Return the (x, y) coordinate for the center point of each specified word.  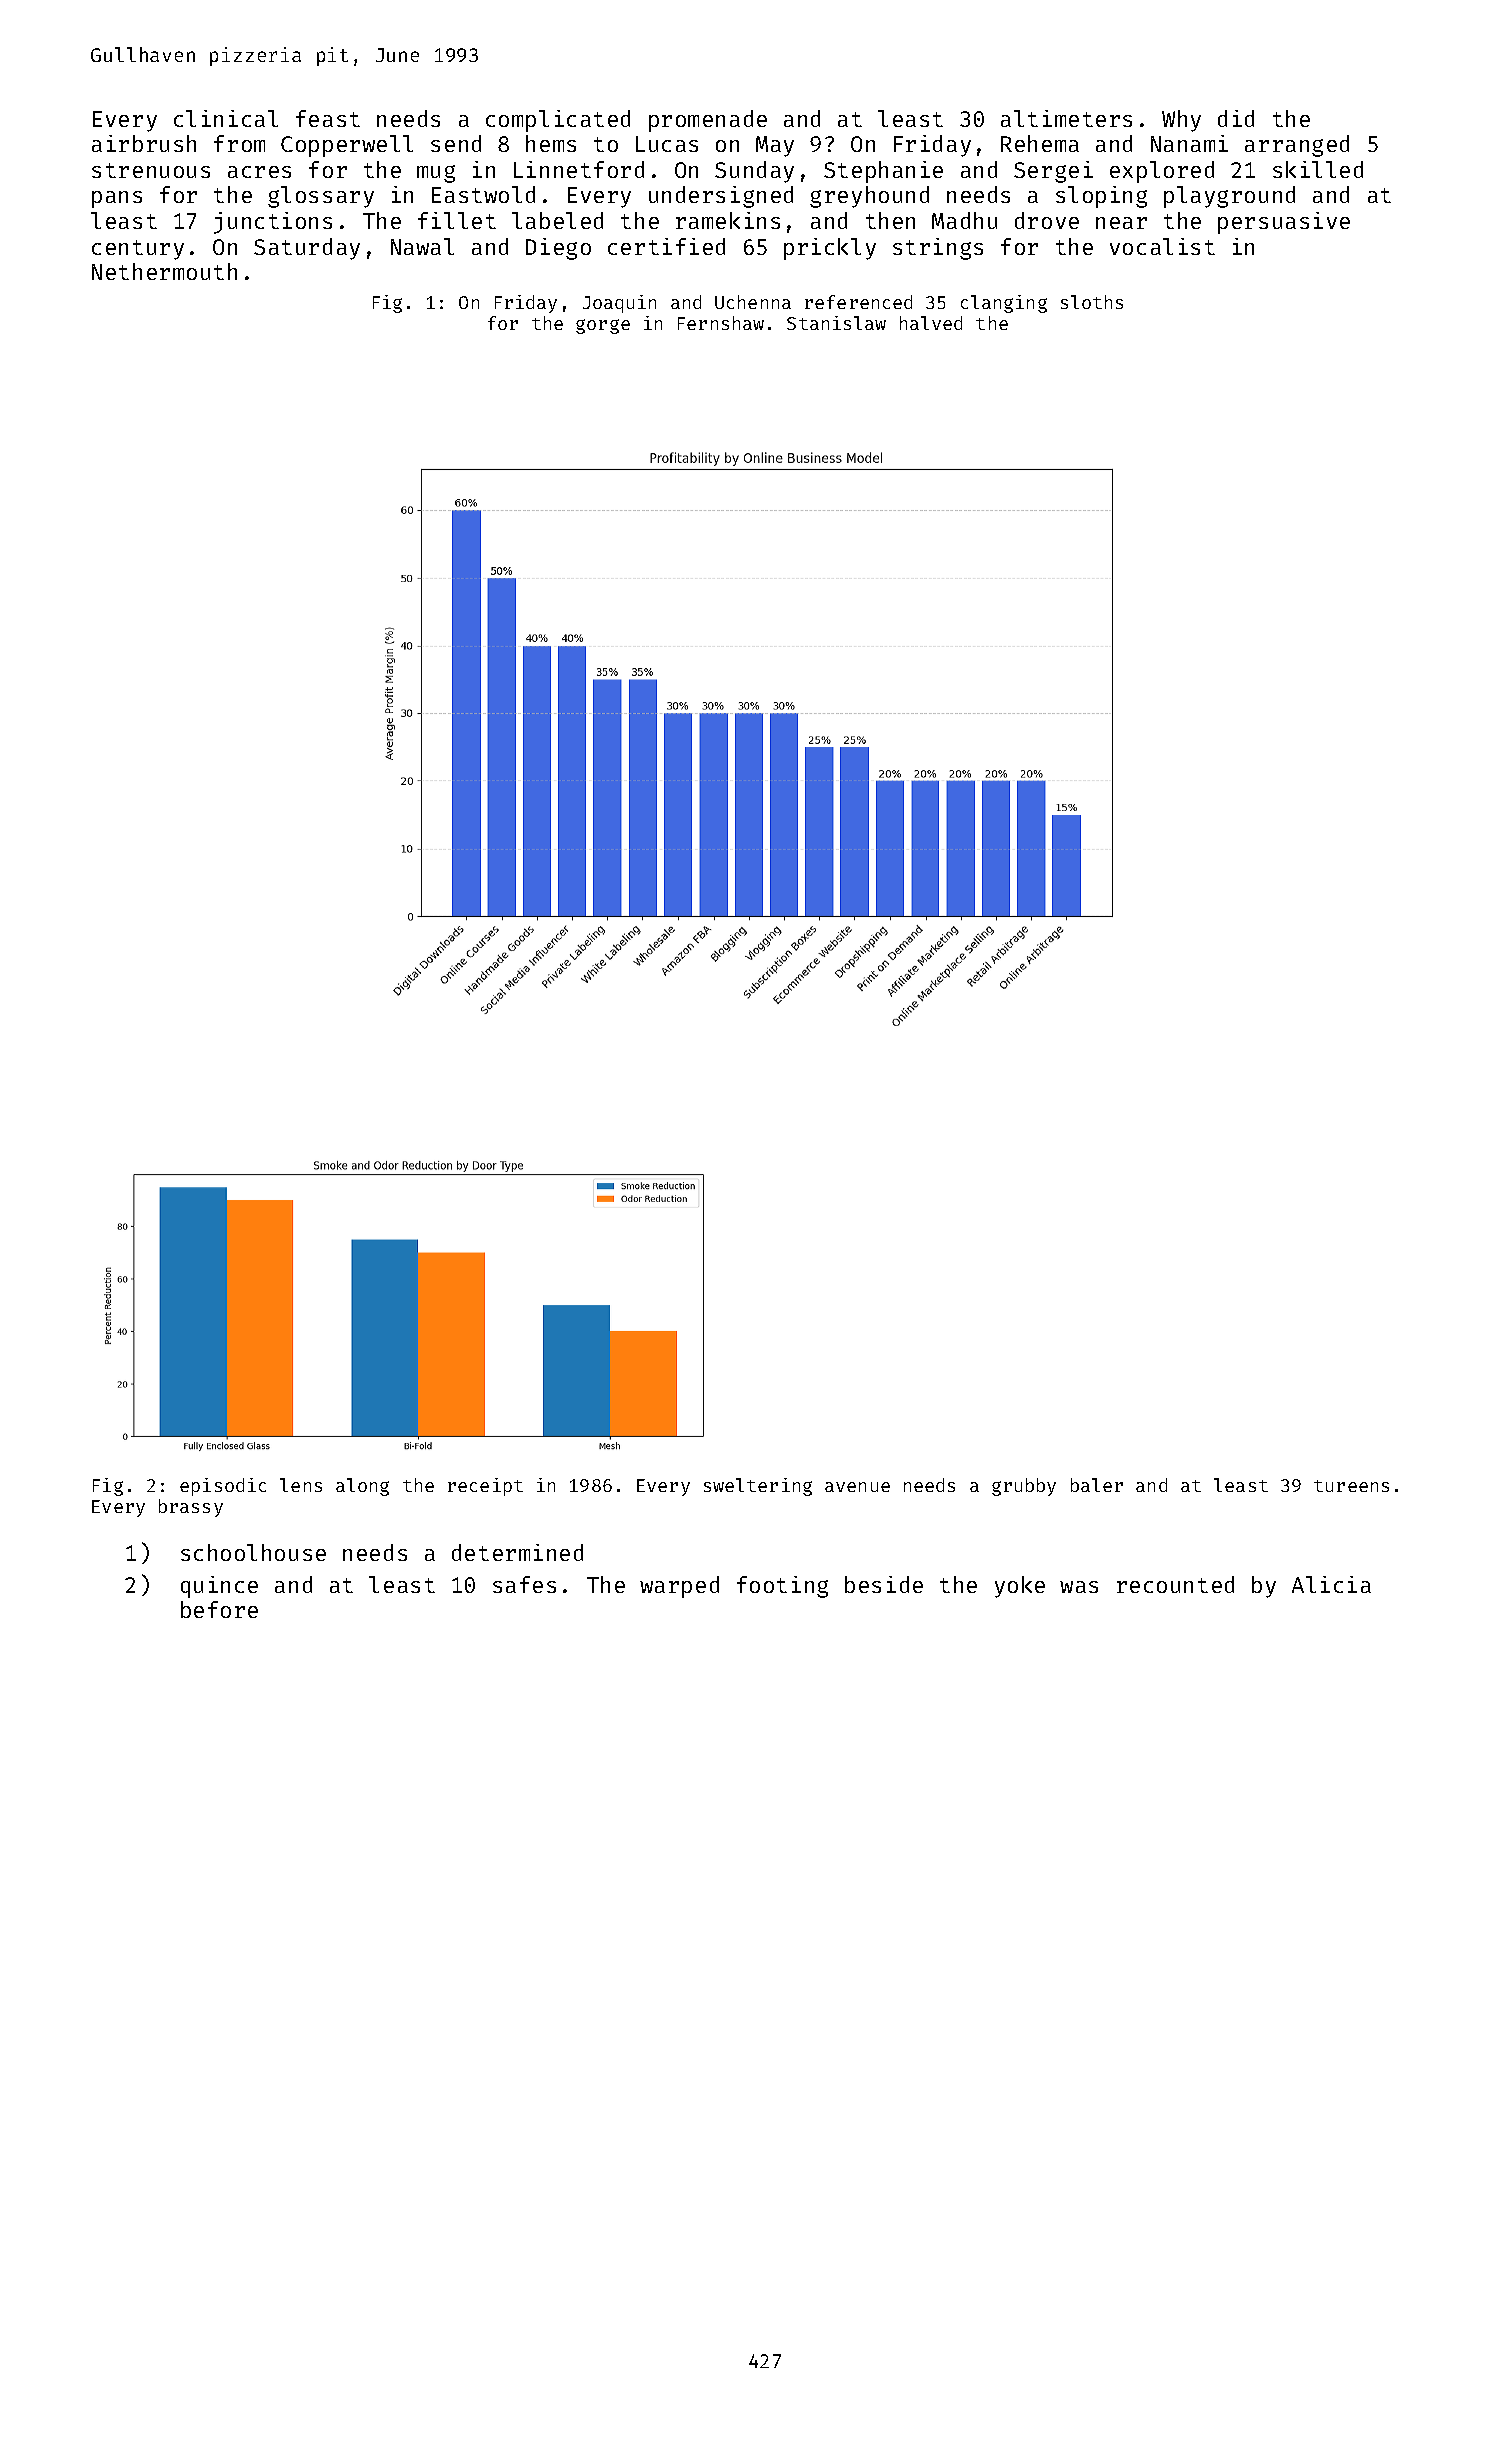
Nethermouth (164, 271)
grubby (1024, 1487)
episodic (223, 1487)
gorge (603, 326)
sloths (1092, 302)
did (1236, 118)
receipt (485, 1487)
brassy (191, 1508)
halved (931, 323)
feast (328, 118)
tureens (1351, 1486)
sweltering (758, 1487)
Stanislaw (836, 323)
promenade (708, 121)
